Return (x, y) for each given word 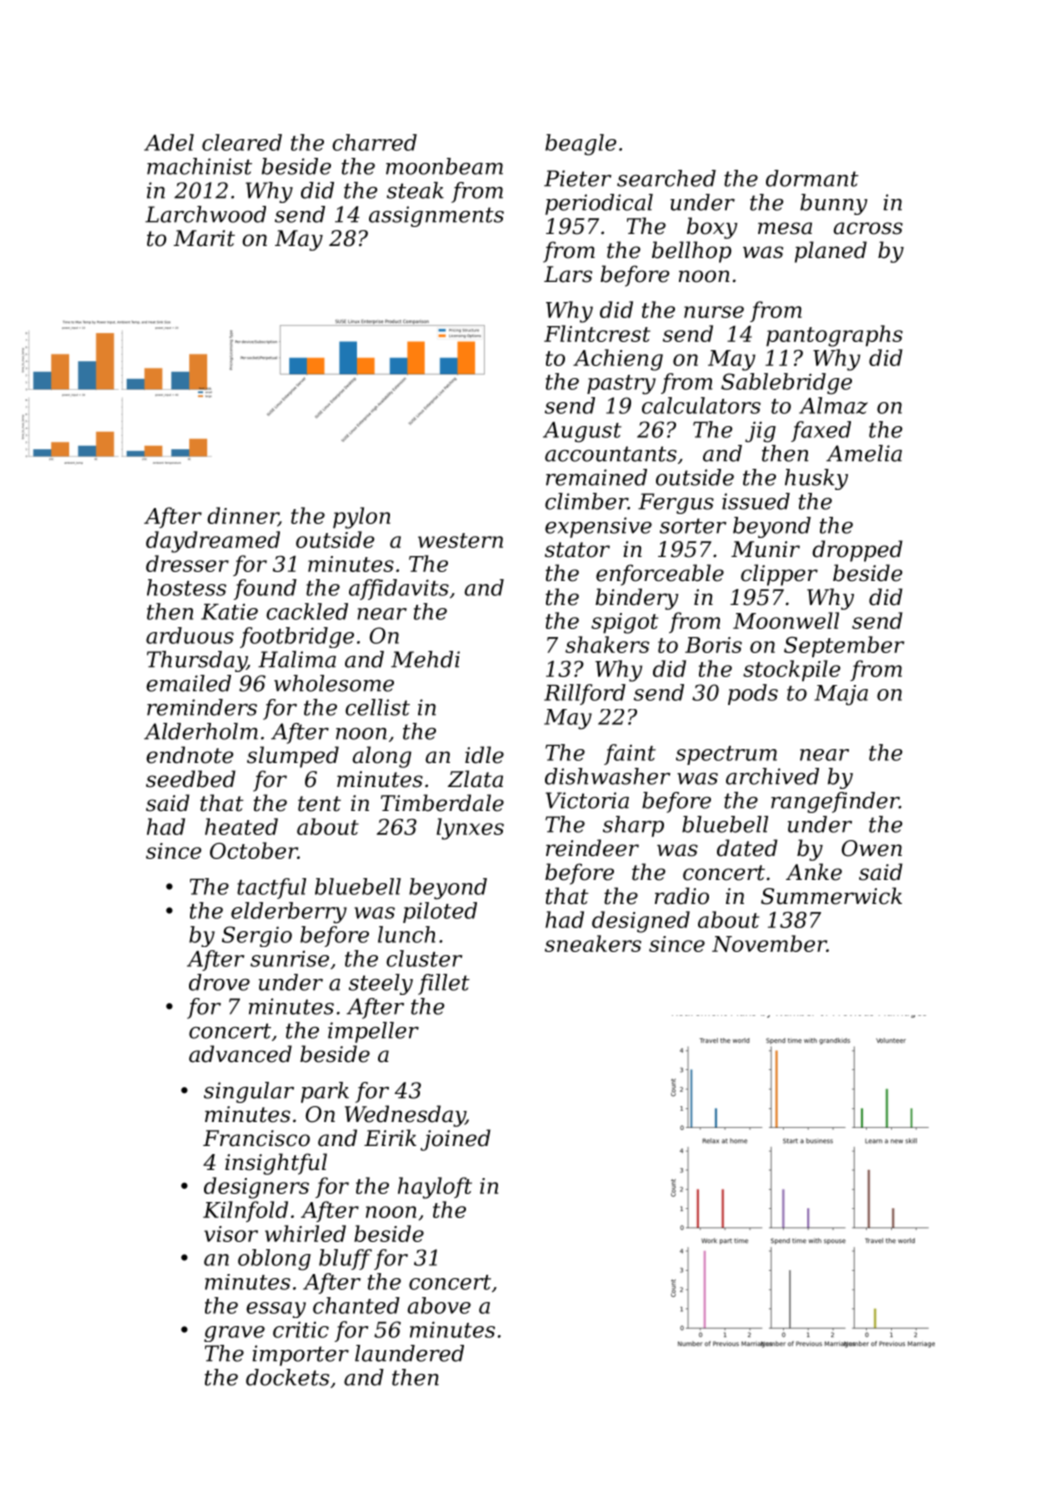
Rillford (585, 694)
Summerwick (831, 896)
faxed (821, 431)
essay (276, 1310)
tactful (271, 888)
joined (455, 1140)
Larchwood (205, 214)
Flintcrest (597, 333)
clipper (779, 575)
